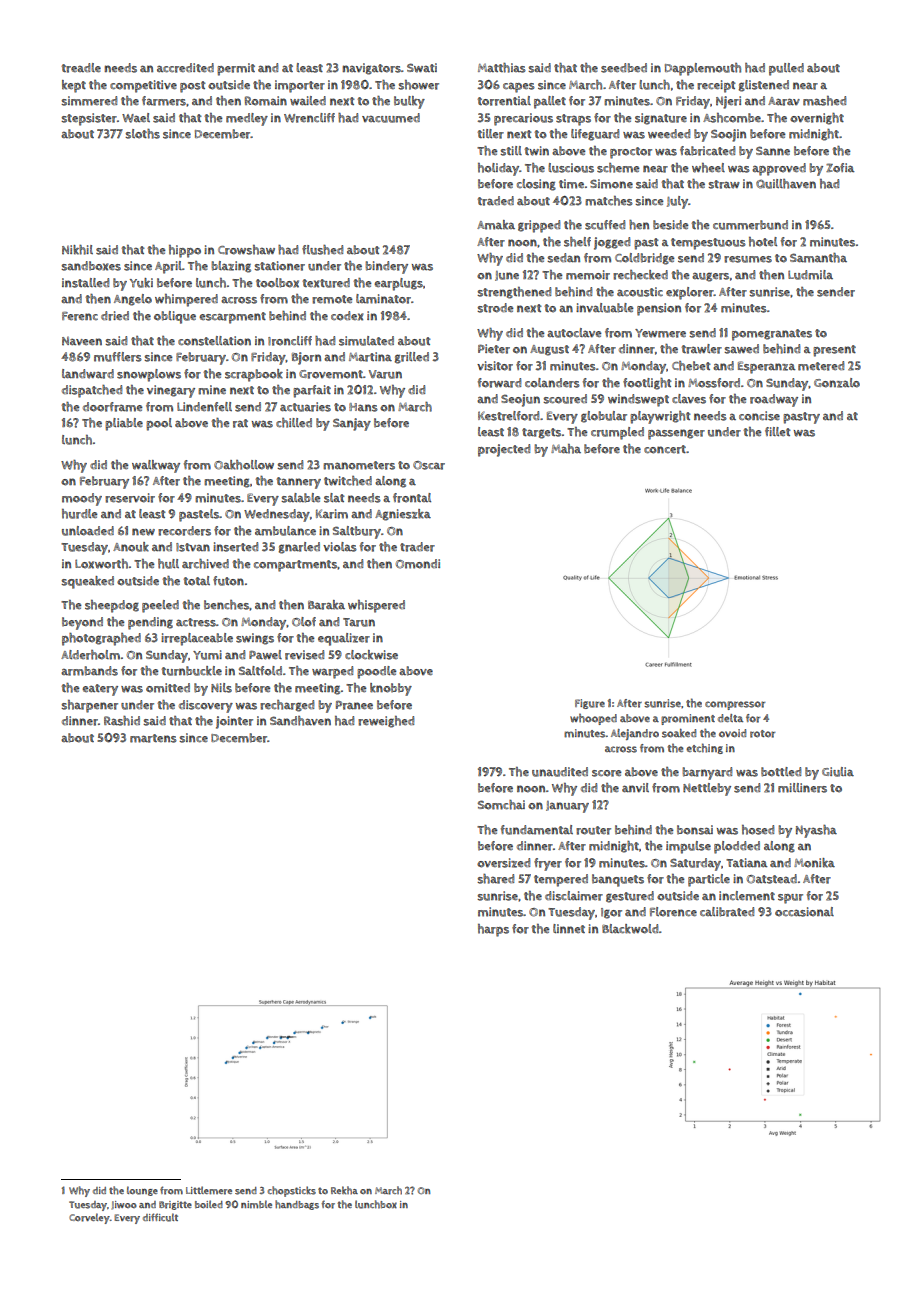 This screenshot has width=924, height=1308. What do you see at coordinates (159, 424) in the screenshot?
I see `pool` at bounding box center [159, 424].
